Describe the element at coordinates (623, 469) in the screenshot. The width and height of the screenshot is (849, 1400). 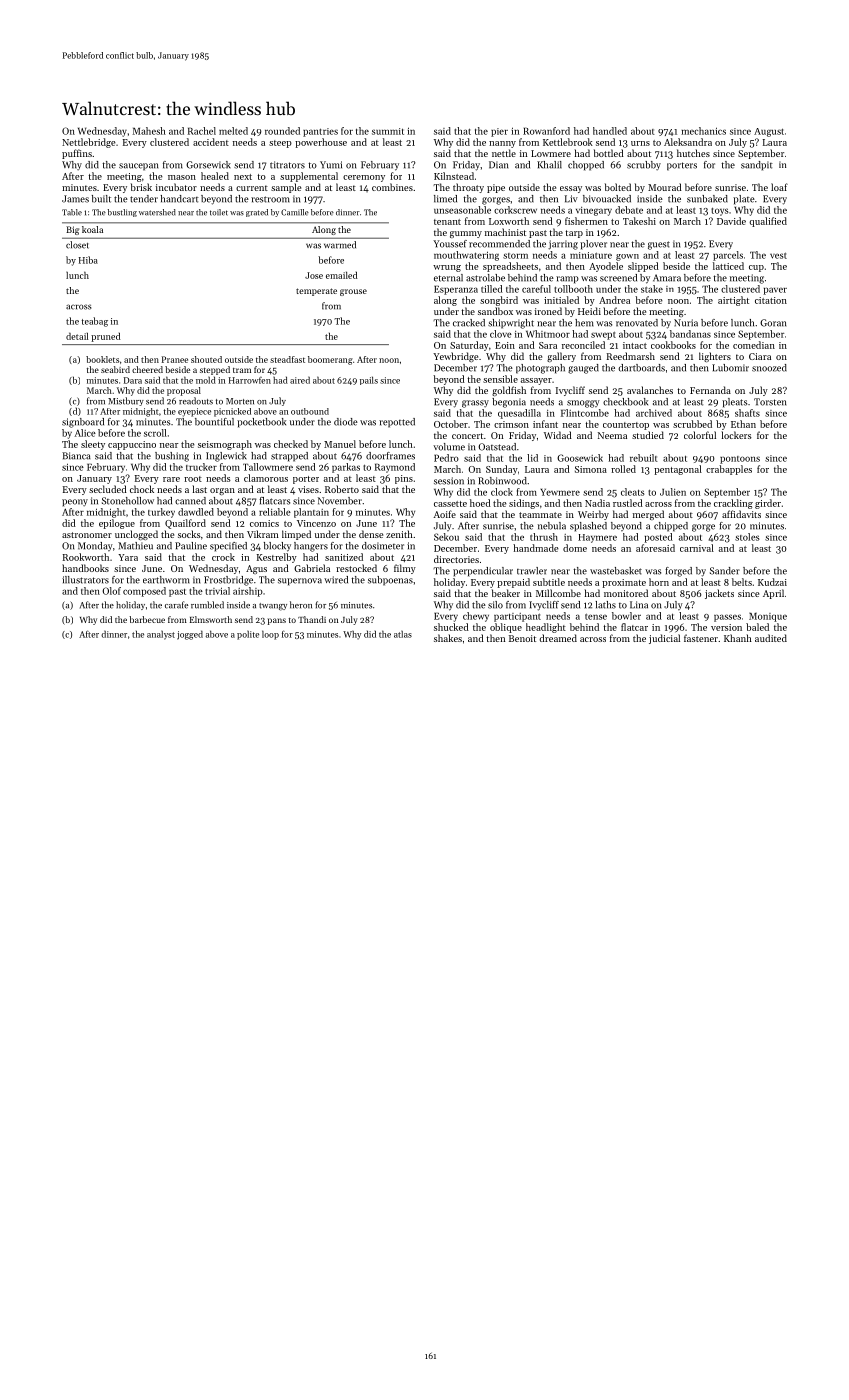
I see `rolled` at that location.
